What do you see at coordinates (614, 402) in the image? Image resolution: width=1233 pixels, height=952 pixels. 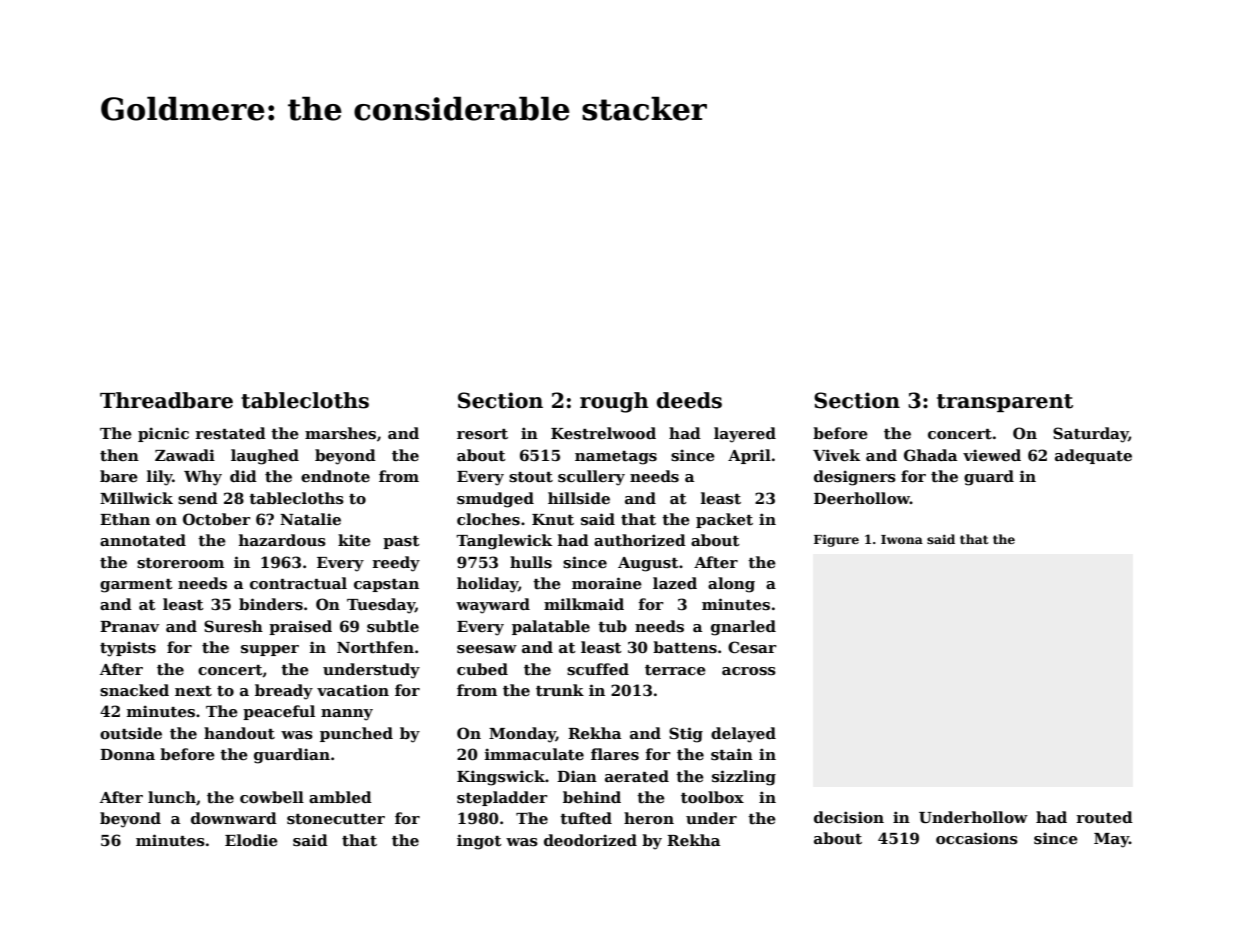 I see `rough` at bounding box center [614, 402].
